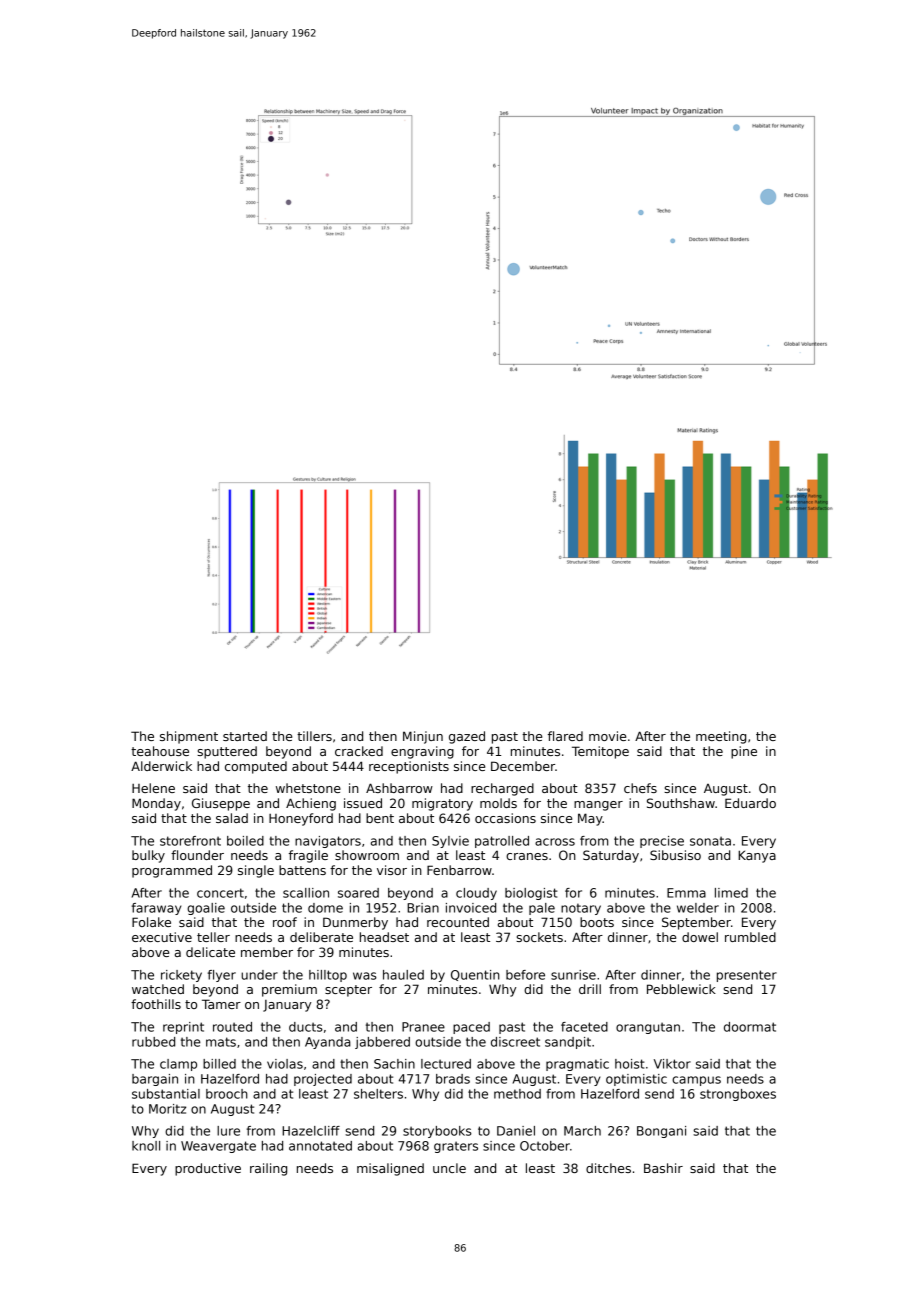 This screenshot has width=908, height=1316. Describe the element at coordinates (221, 804) in the screenshot. I see `Giuseppe` at that location.
